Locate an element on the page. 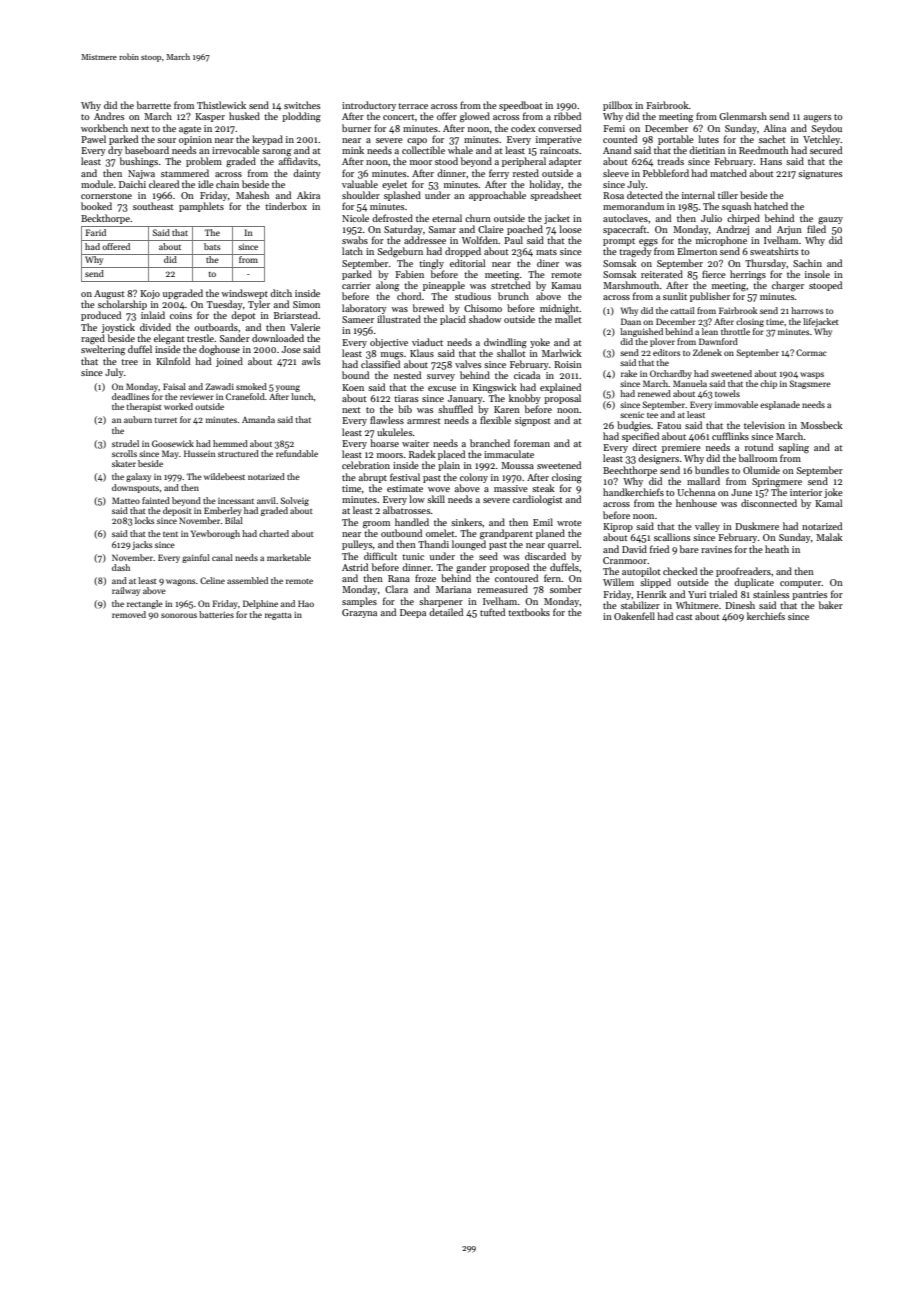 The height and width of the image is (1308, 924). carrier is located at coordinates (356, 285).
